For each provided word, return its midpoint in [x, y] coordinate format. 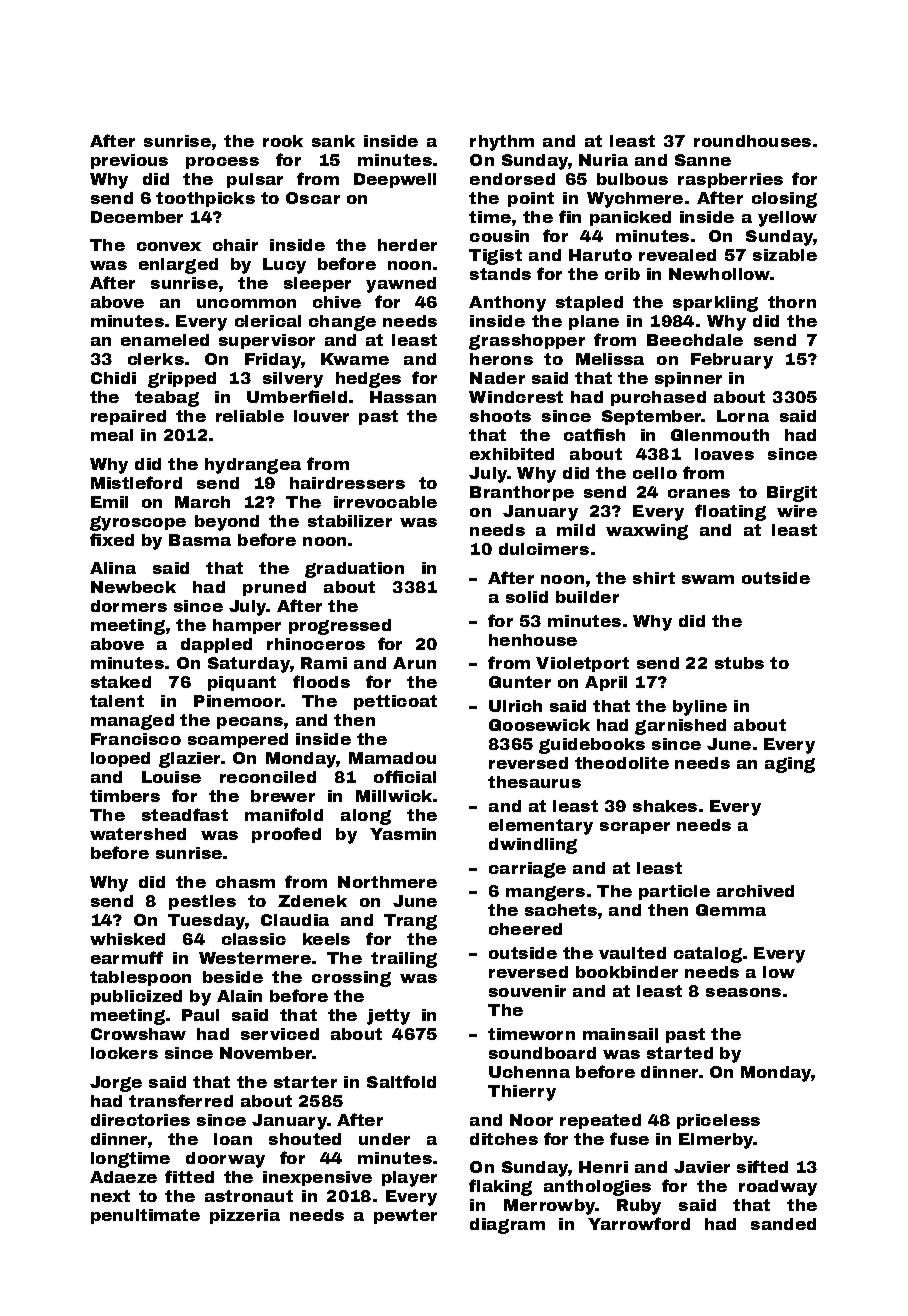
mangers [545, 893]
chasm [245, 882]
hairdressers [347, 483]
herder [407, 245]
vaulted [632, 953]
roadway [778, 1188]
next [110, 1196]
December [137, 217]
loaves [724, 454]
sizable [785, 255]
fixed [112, 539]
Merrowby [550, 1207]
